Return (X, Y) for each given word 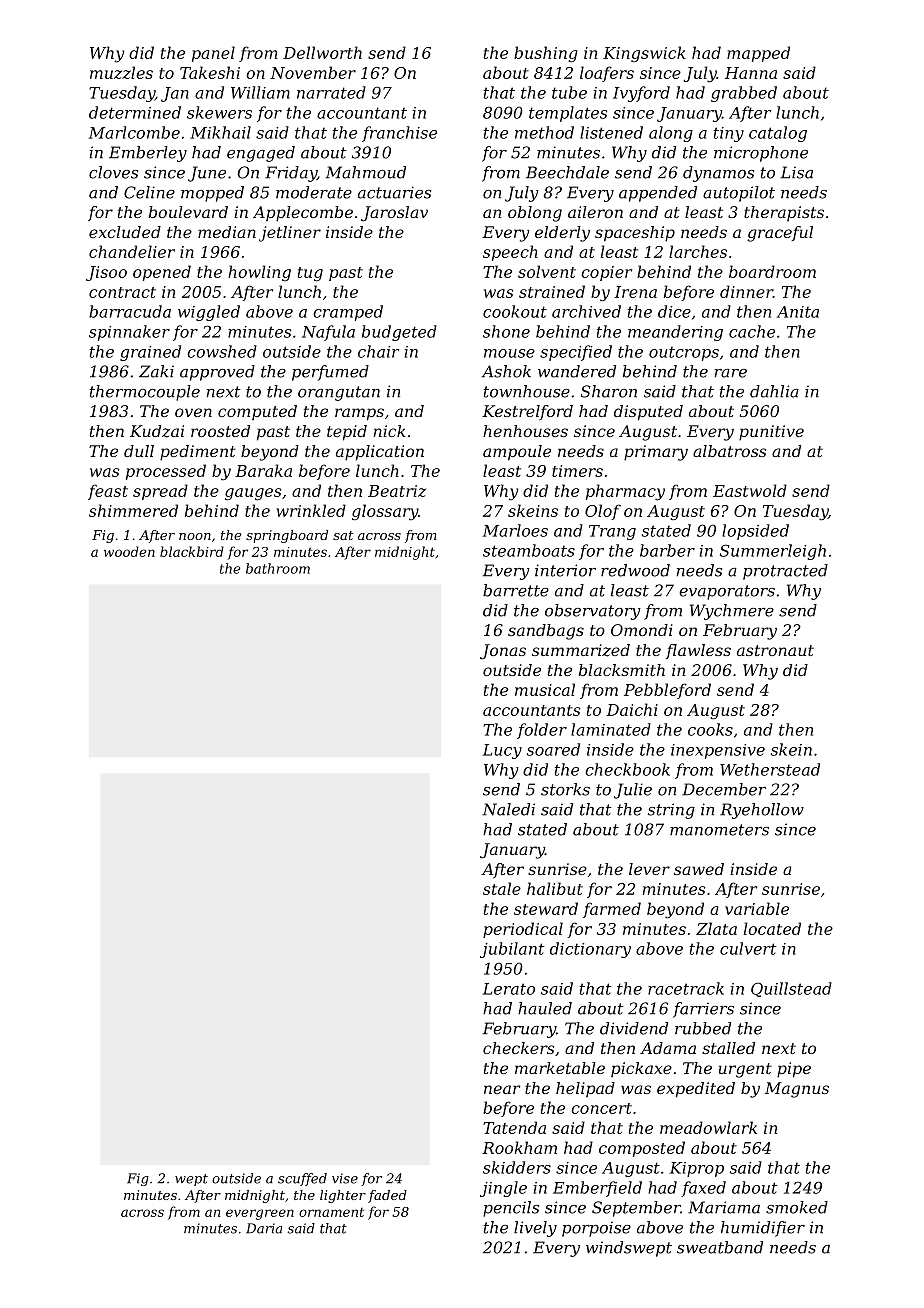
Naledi (508, 809)
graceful (780, 234)
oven (193, 412)
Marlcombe (134, 132)
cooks (710, 729)
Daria (264, 1228)
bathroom (278, 568)
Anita (798, 312)
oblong (535, 214)
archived (586, 311)
